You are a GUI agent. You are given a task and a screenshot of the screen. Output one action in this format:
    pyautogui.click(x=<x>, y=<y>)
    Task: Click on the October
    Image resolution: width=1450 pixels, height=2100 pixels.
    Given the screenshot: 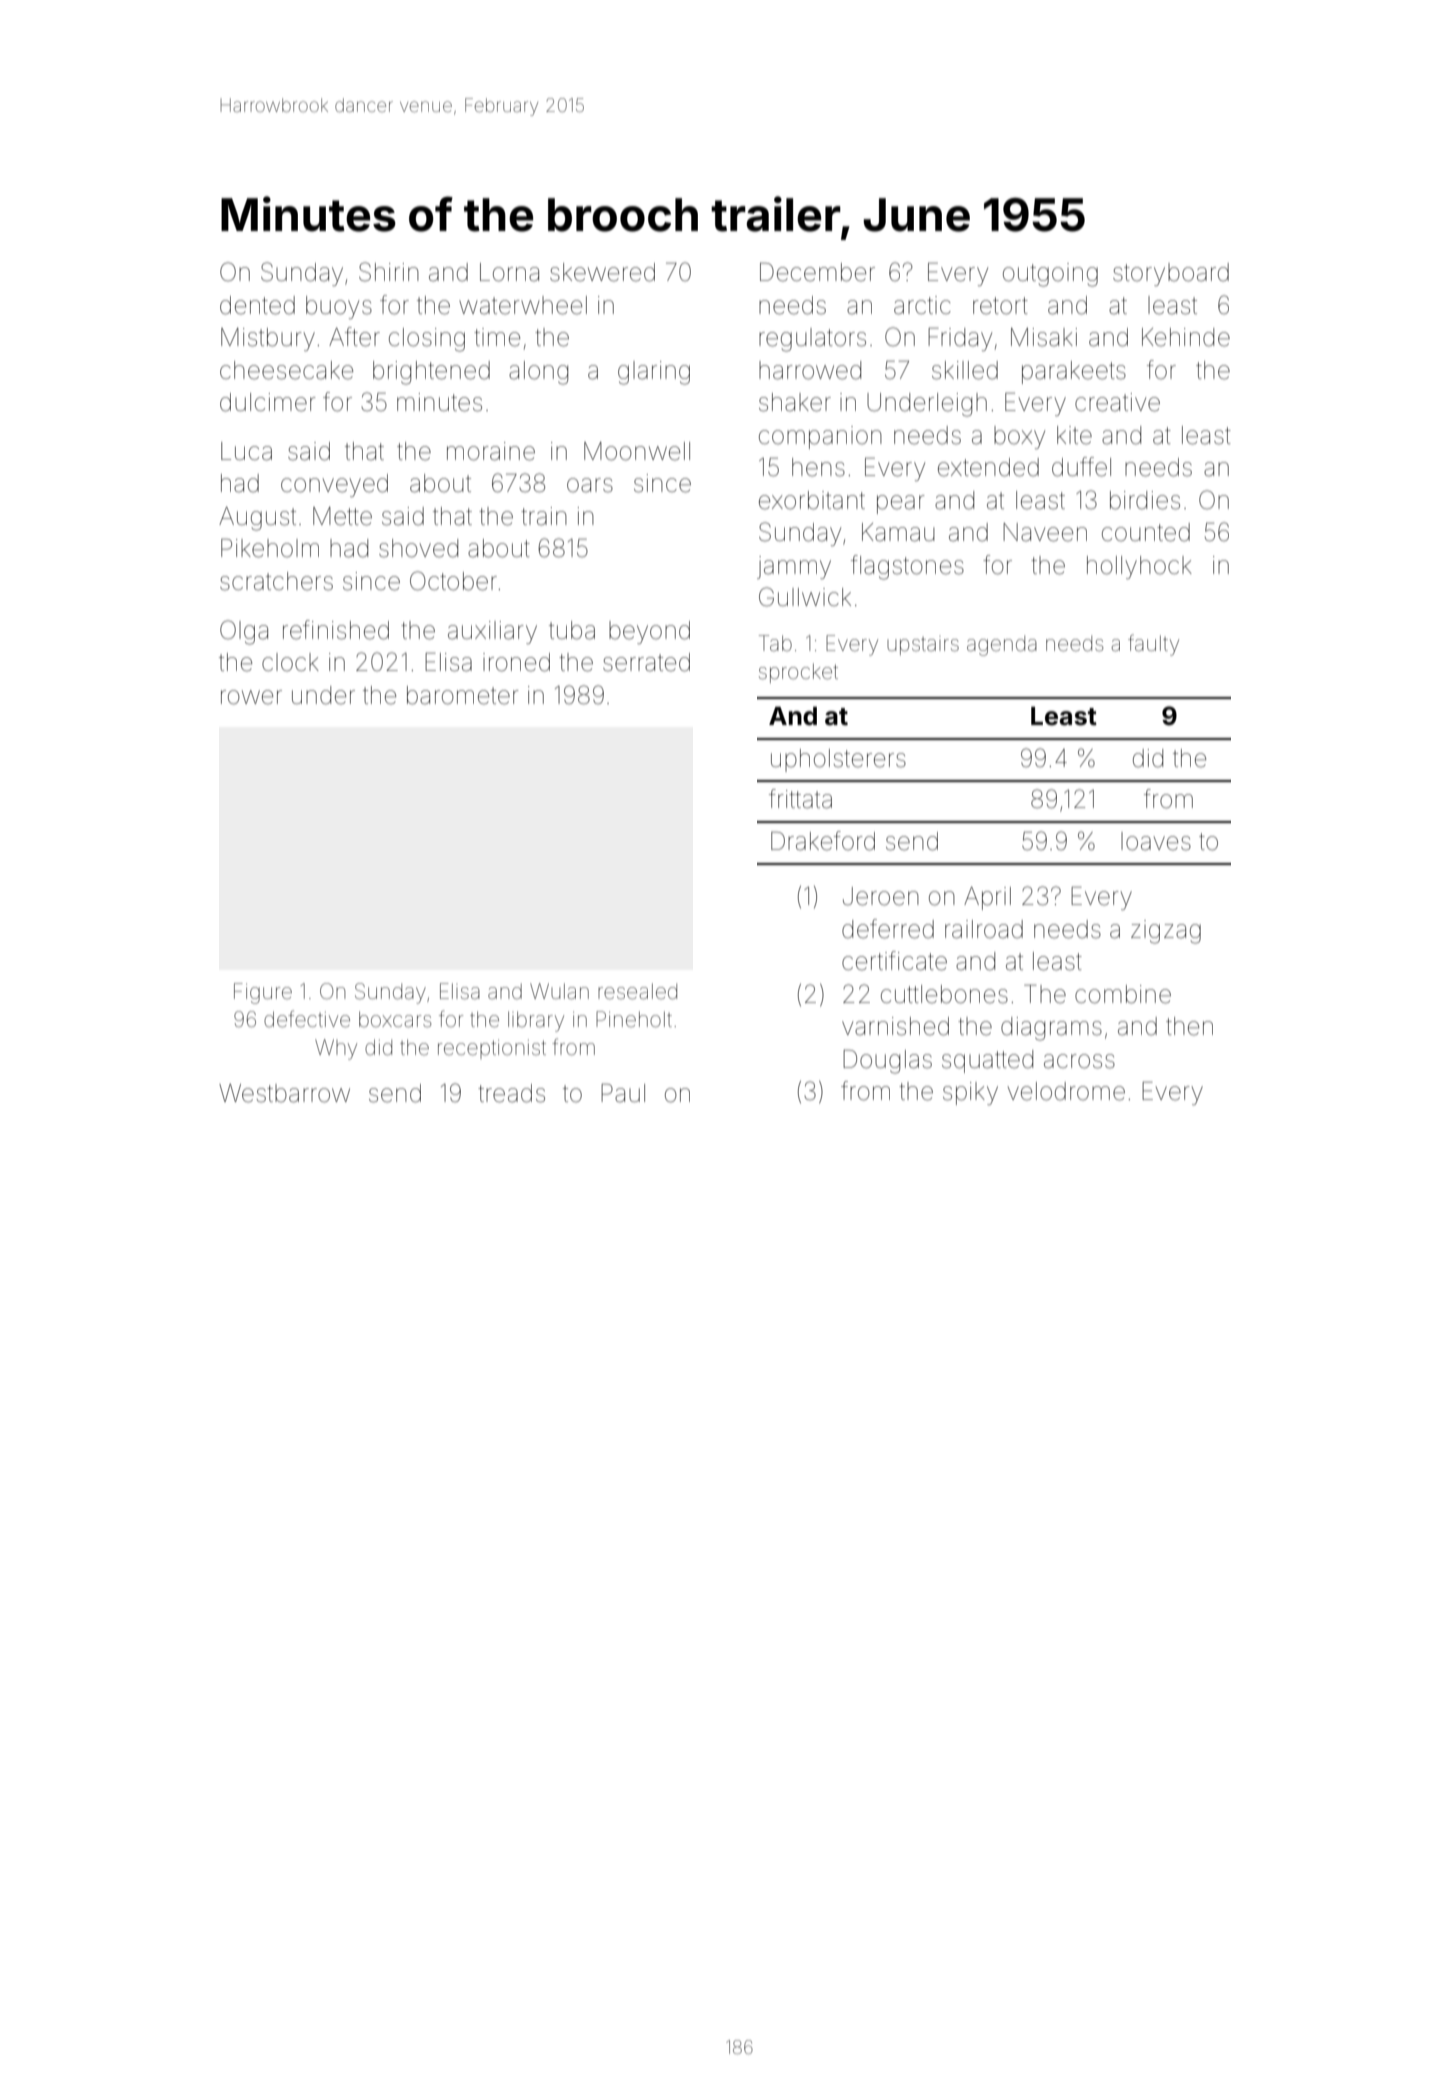 What is the action you would take?
    pyautogui.click(x=453, y=581)
